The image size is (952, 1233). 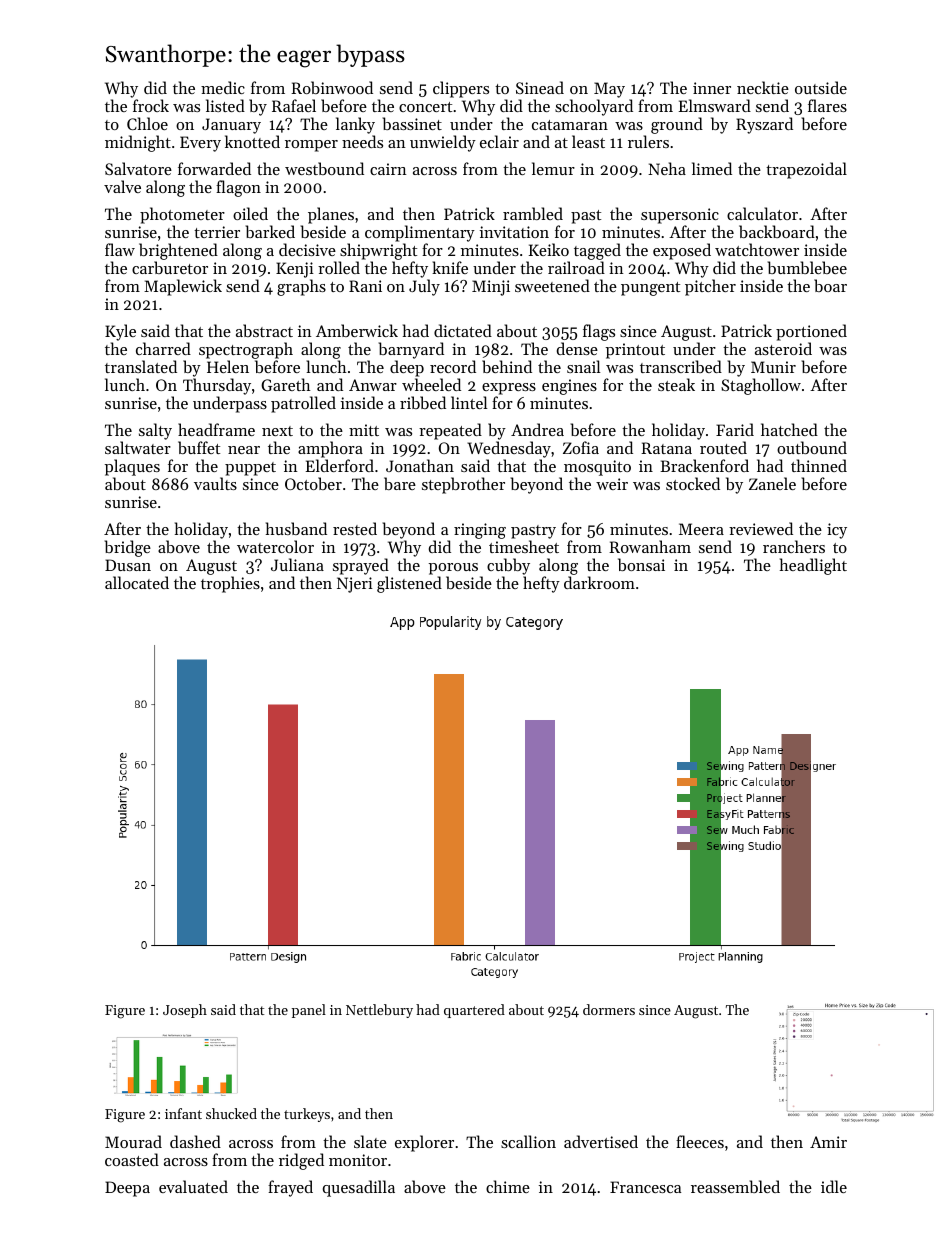 I want to click on dormers, so click(x=609, y=1009).
